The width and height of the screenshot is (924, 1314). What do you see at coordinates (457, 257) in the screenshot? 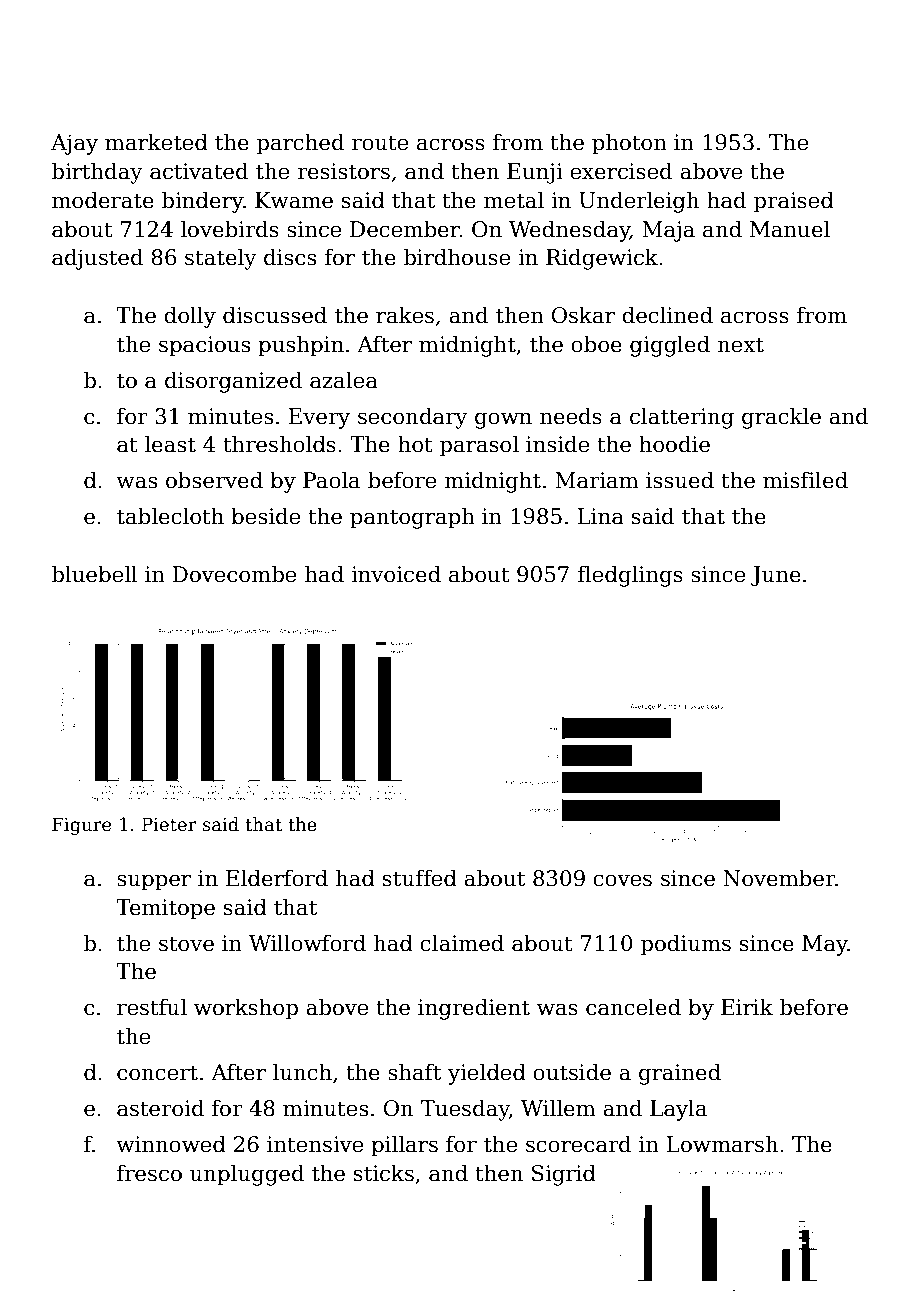
I see `birdhouse` at bounding box center [457, 257].
